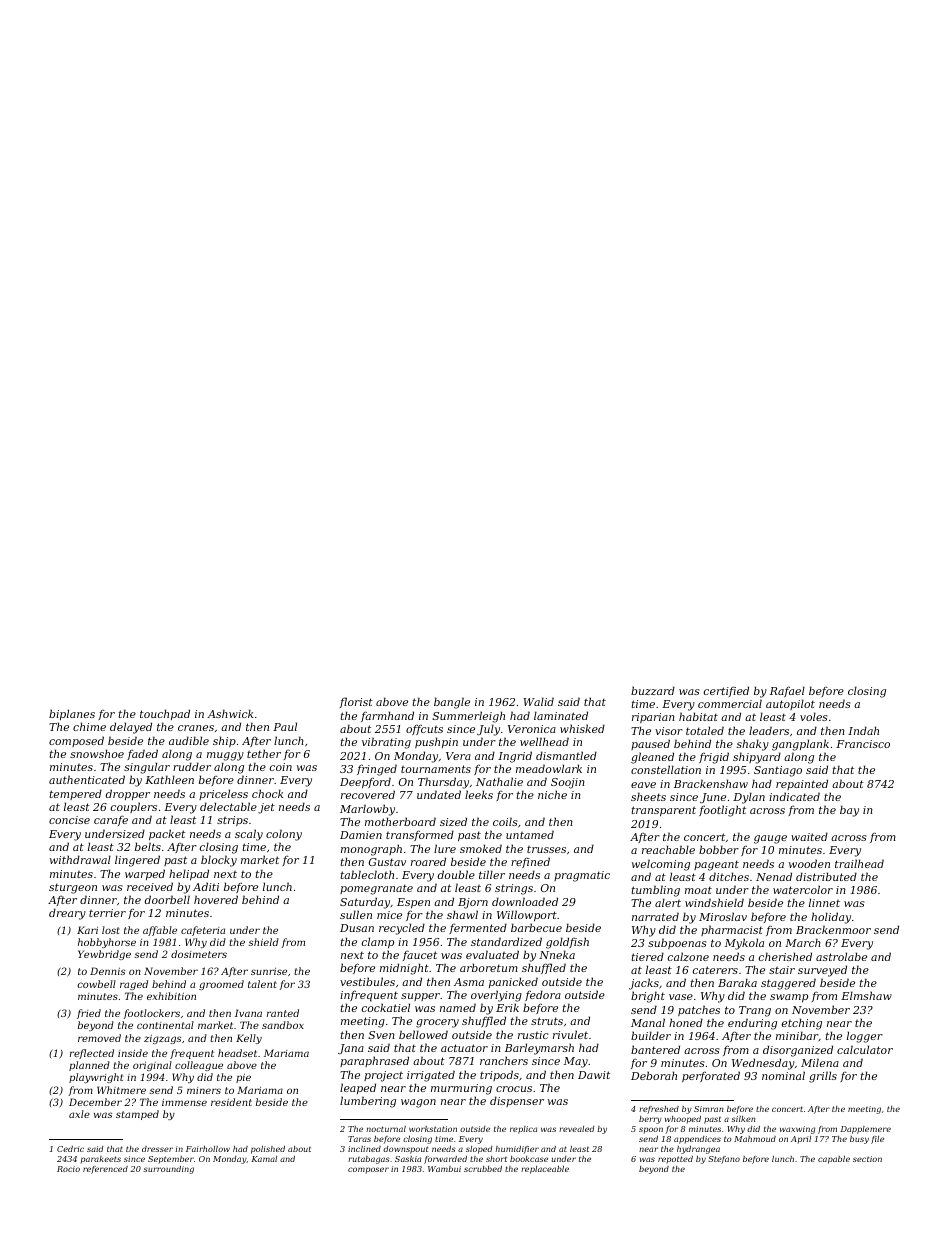 The width and height of the document is (952, 1233). I want to click on recovered, so click(368, 794).
